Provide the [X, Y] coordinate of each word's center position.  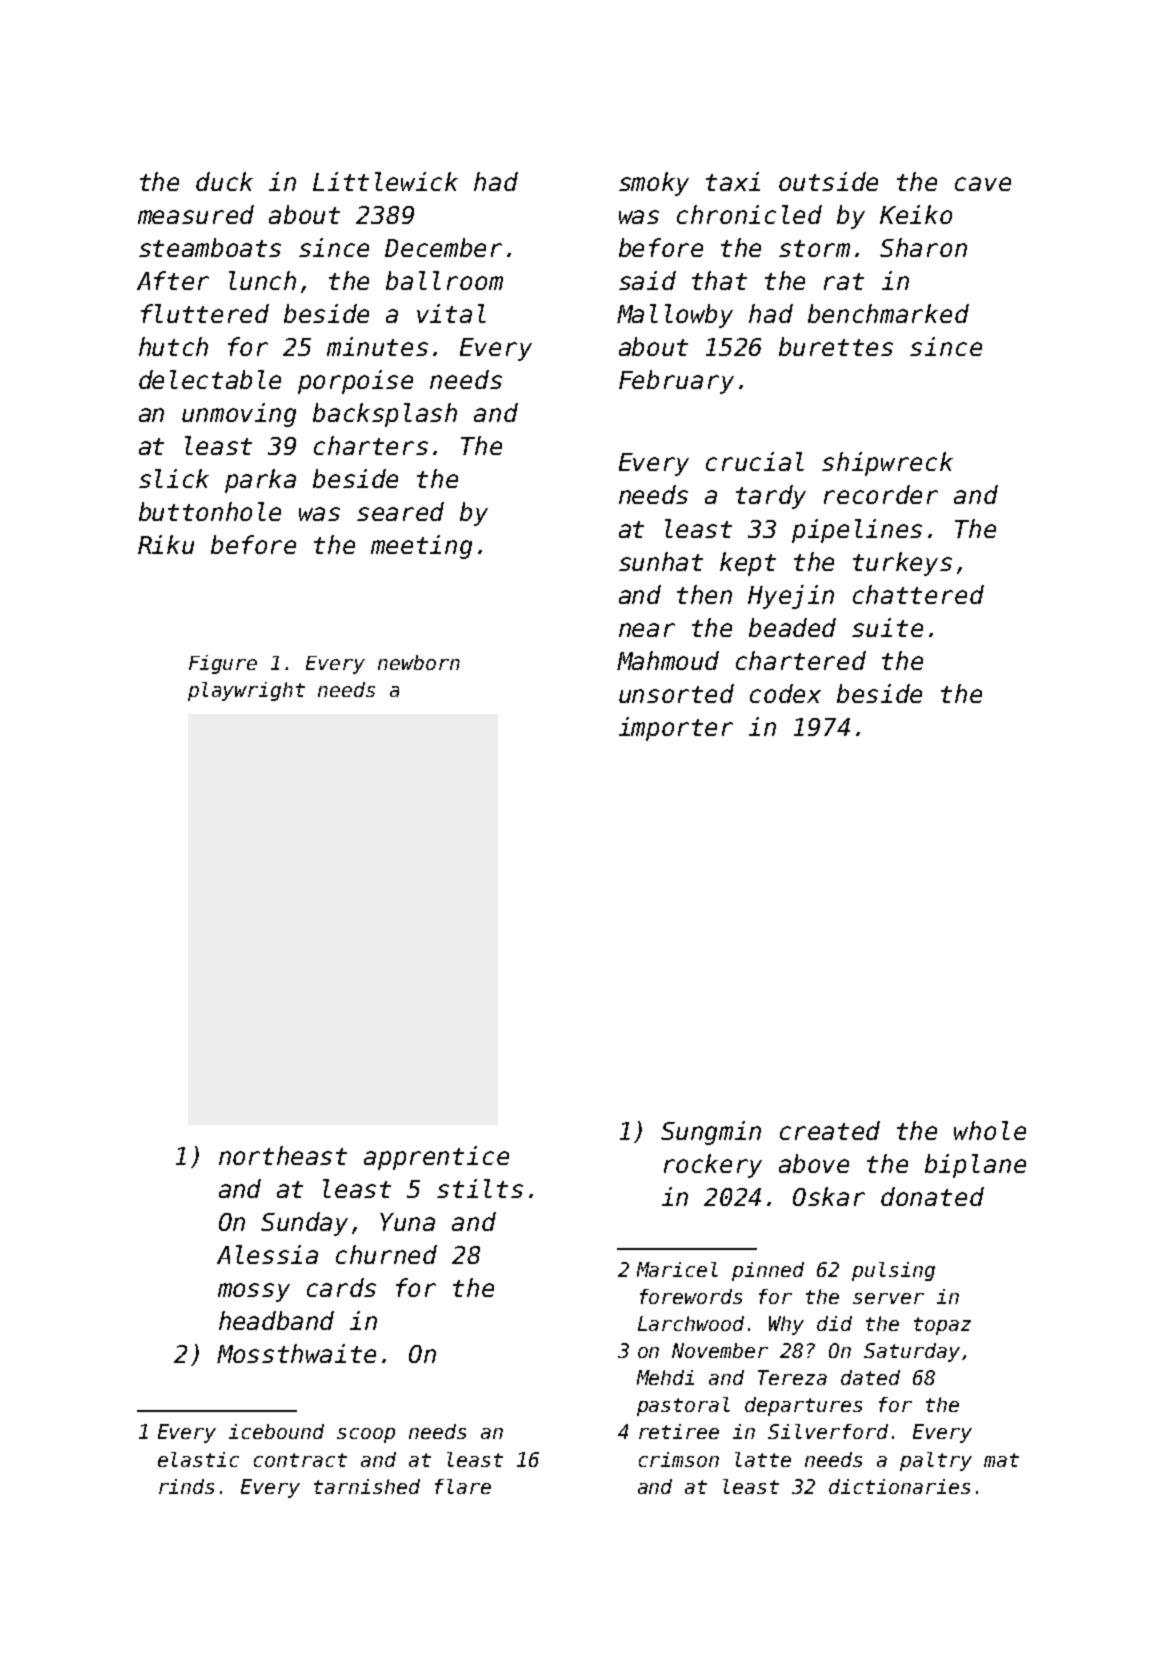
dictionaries [899, 1486]
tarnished [367, 1486]
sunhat [661, 561]
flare [463, 1486]
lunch [262, 280]
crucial [755, 461]
